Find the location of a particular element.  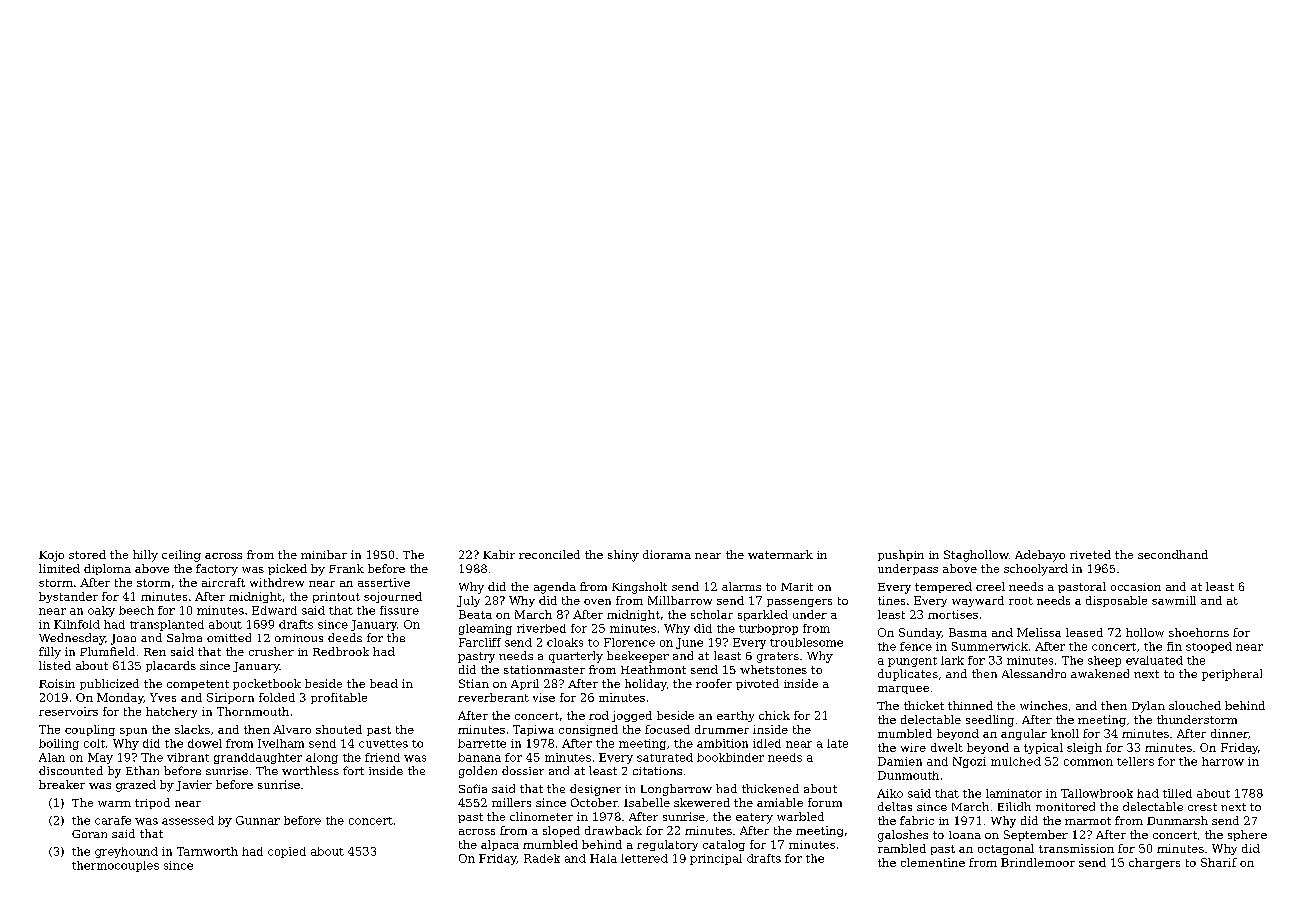

principal is located at coordinates (716, 859).
